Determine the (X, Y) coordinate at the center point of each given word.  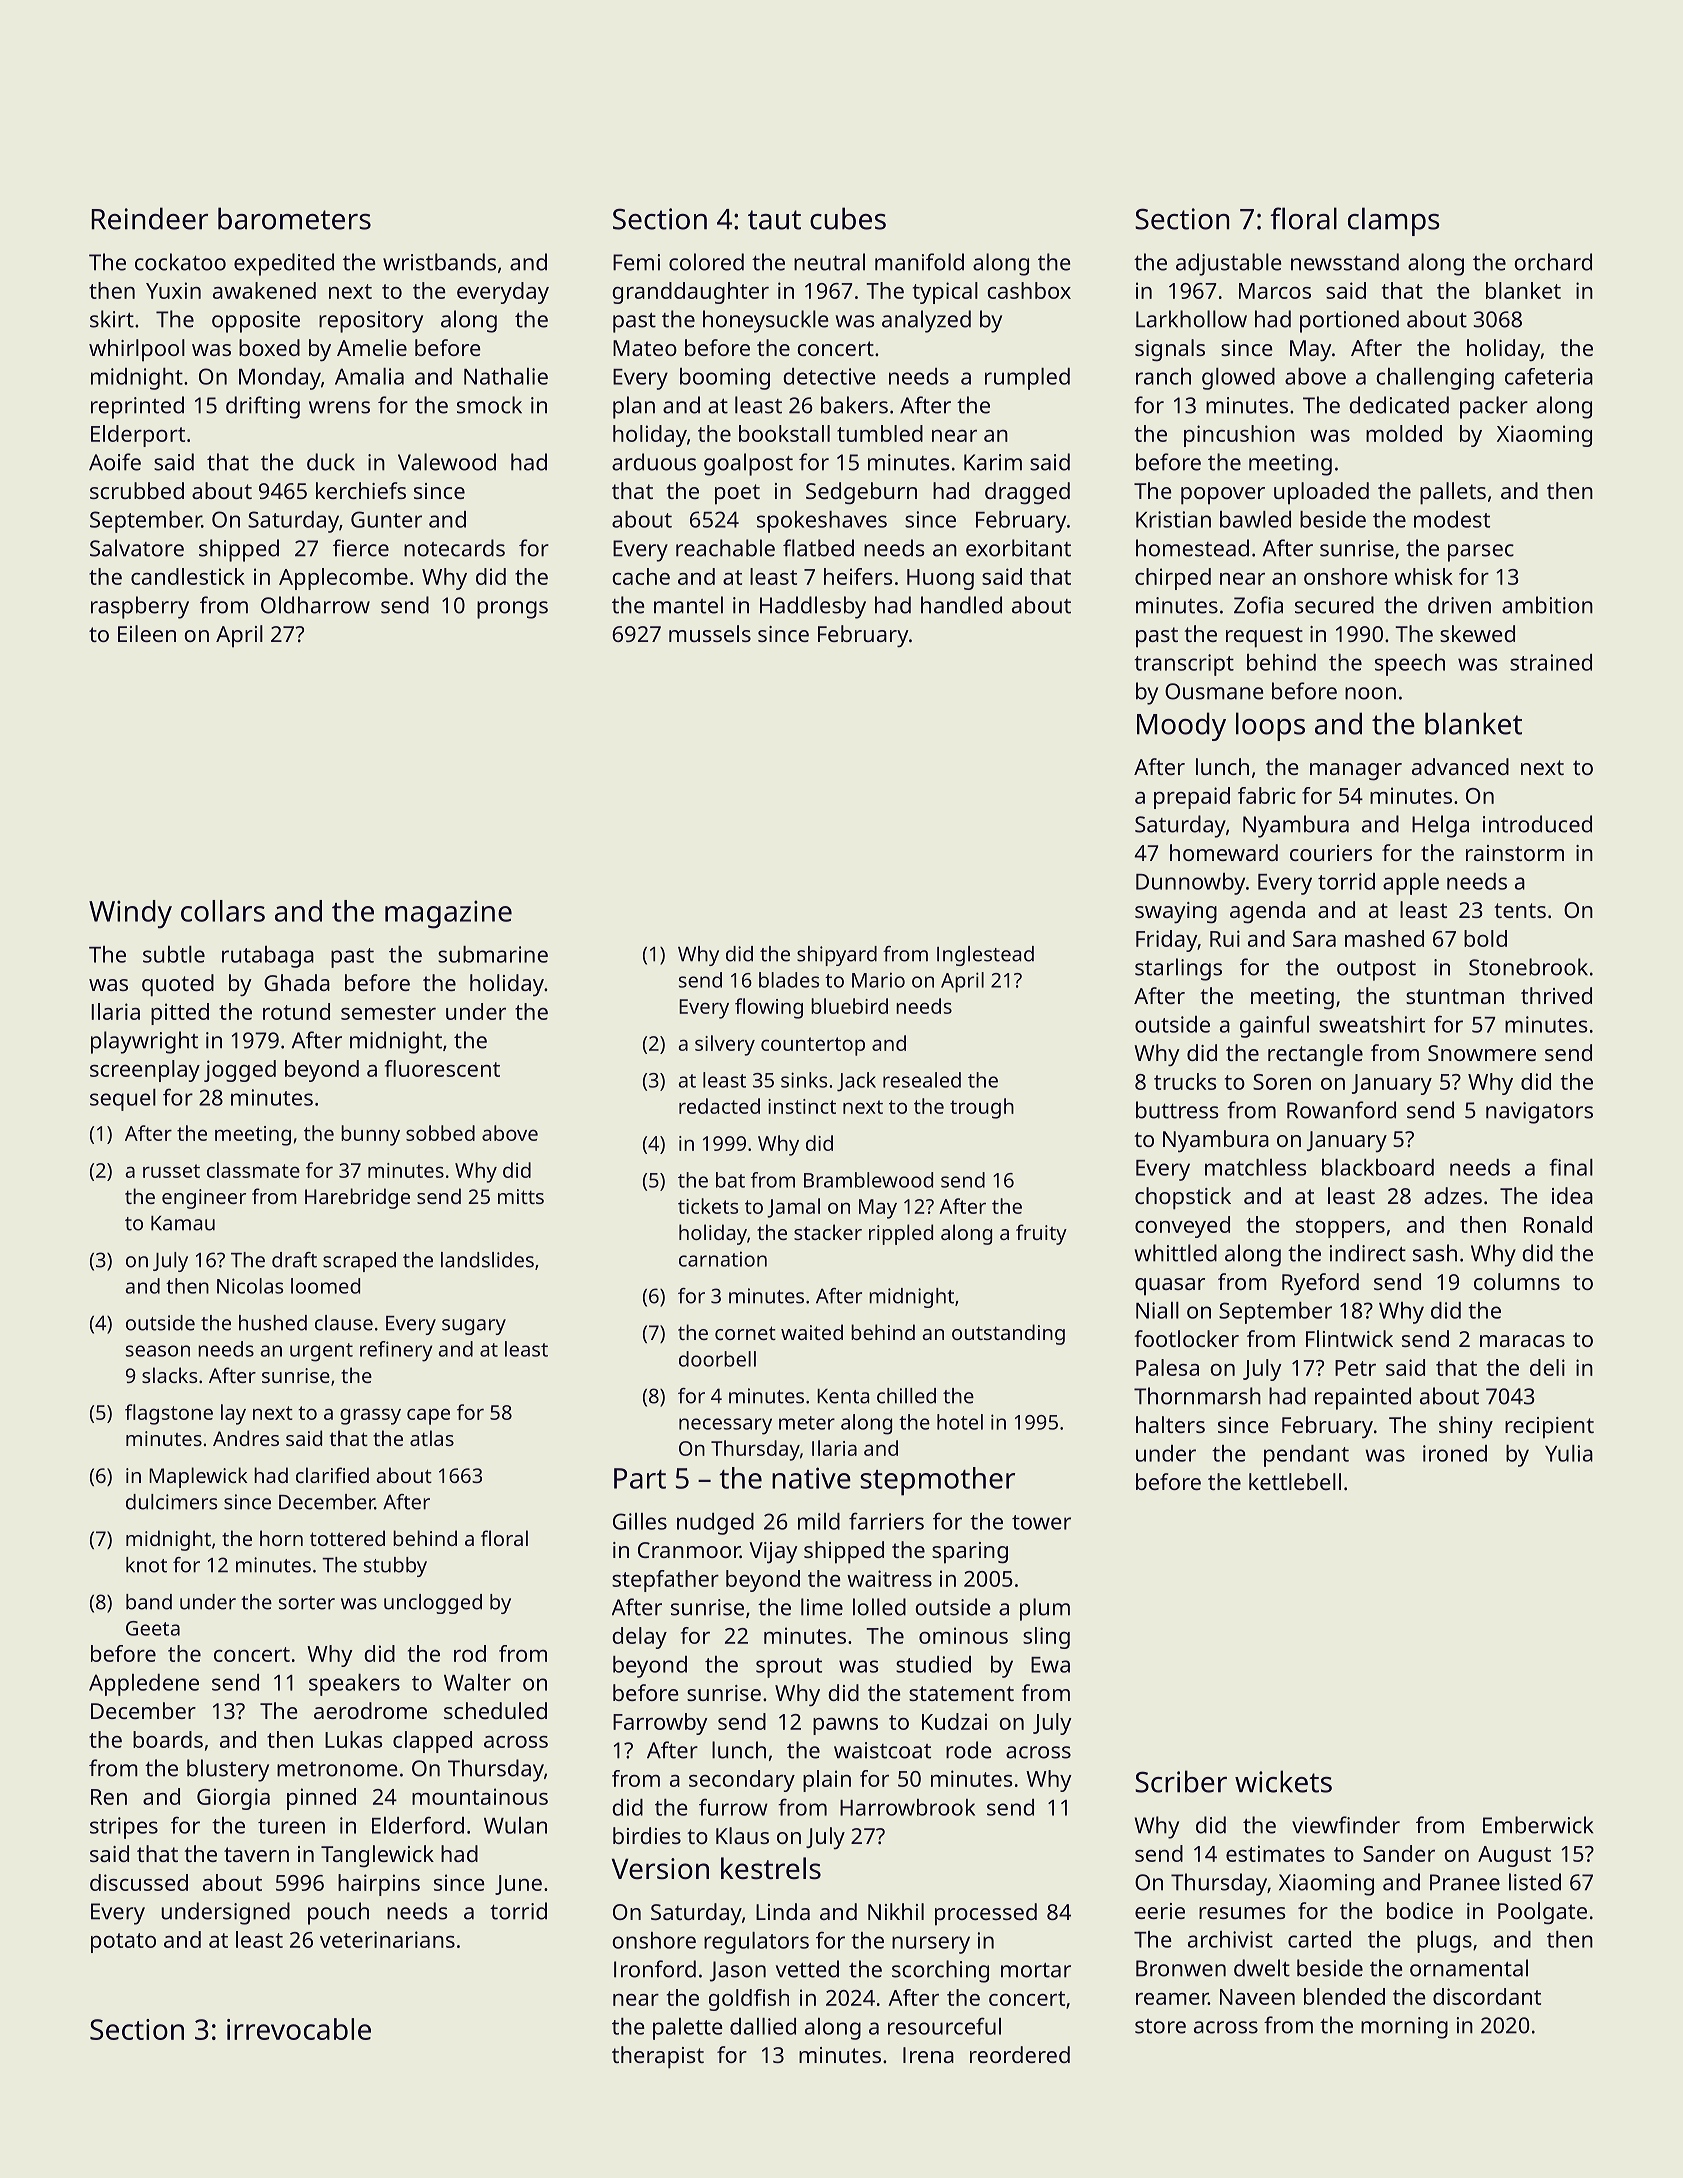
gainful (1274, 1026)
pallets (1453, 493)
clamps (1394, 221)
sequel (123, 1100)
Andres (246, 1438)
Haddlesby (813, 607)
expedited (284, 264)
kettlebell (1295, 1481)
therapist (658, 2057)
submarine (493, 954)
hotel (960, 1422)
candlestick (188, 576)
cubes (848, 218)
